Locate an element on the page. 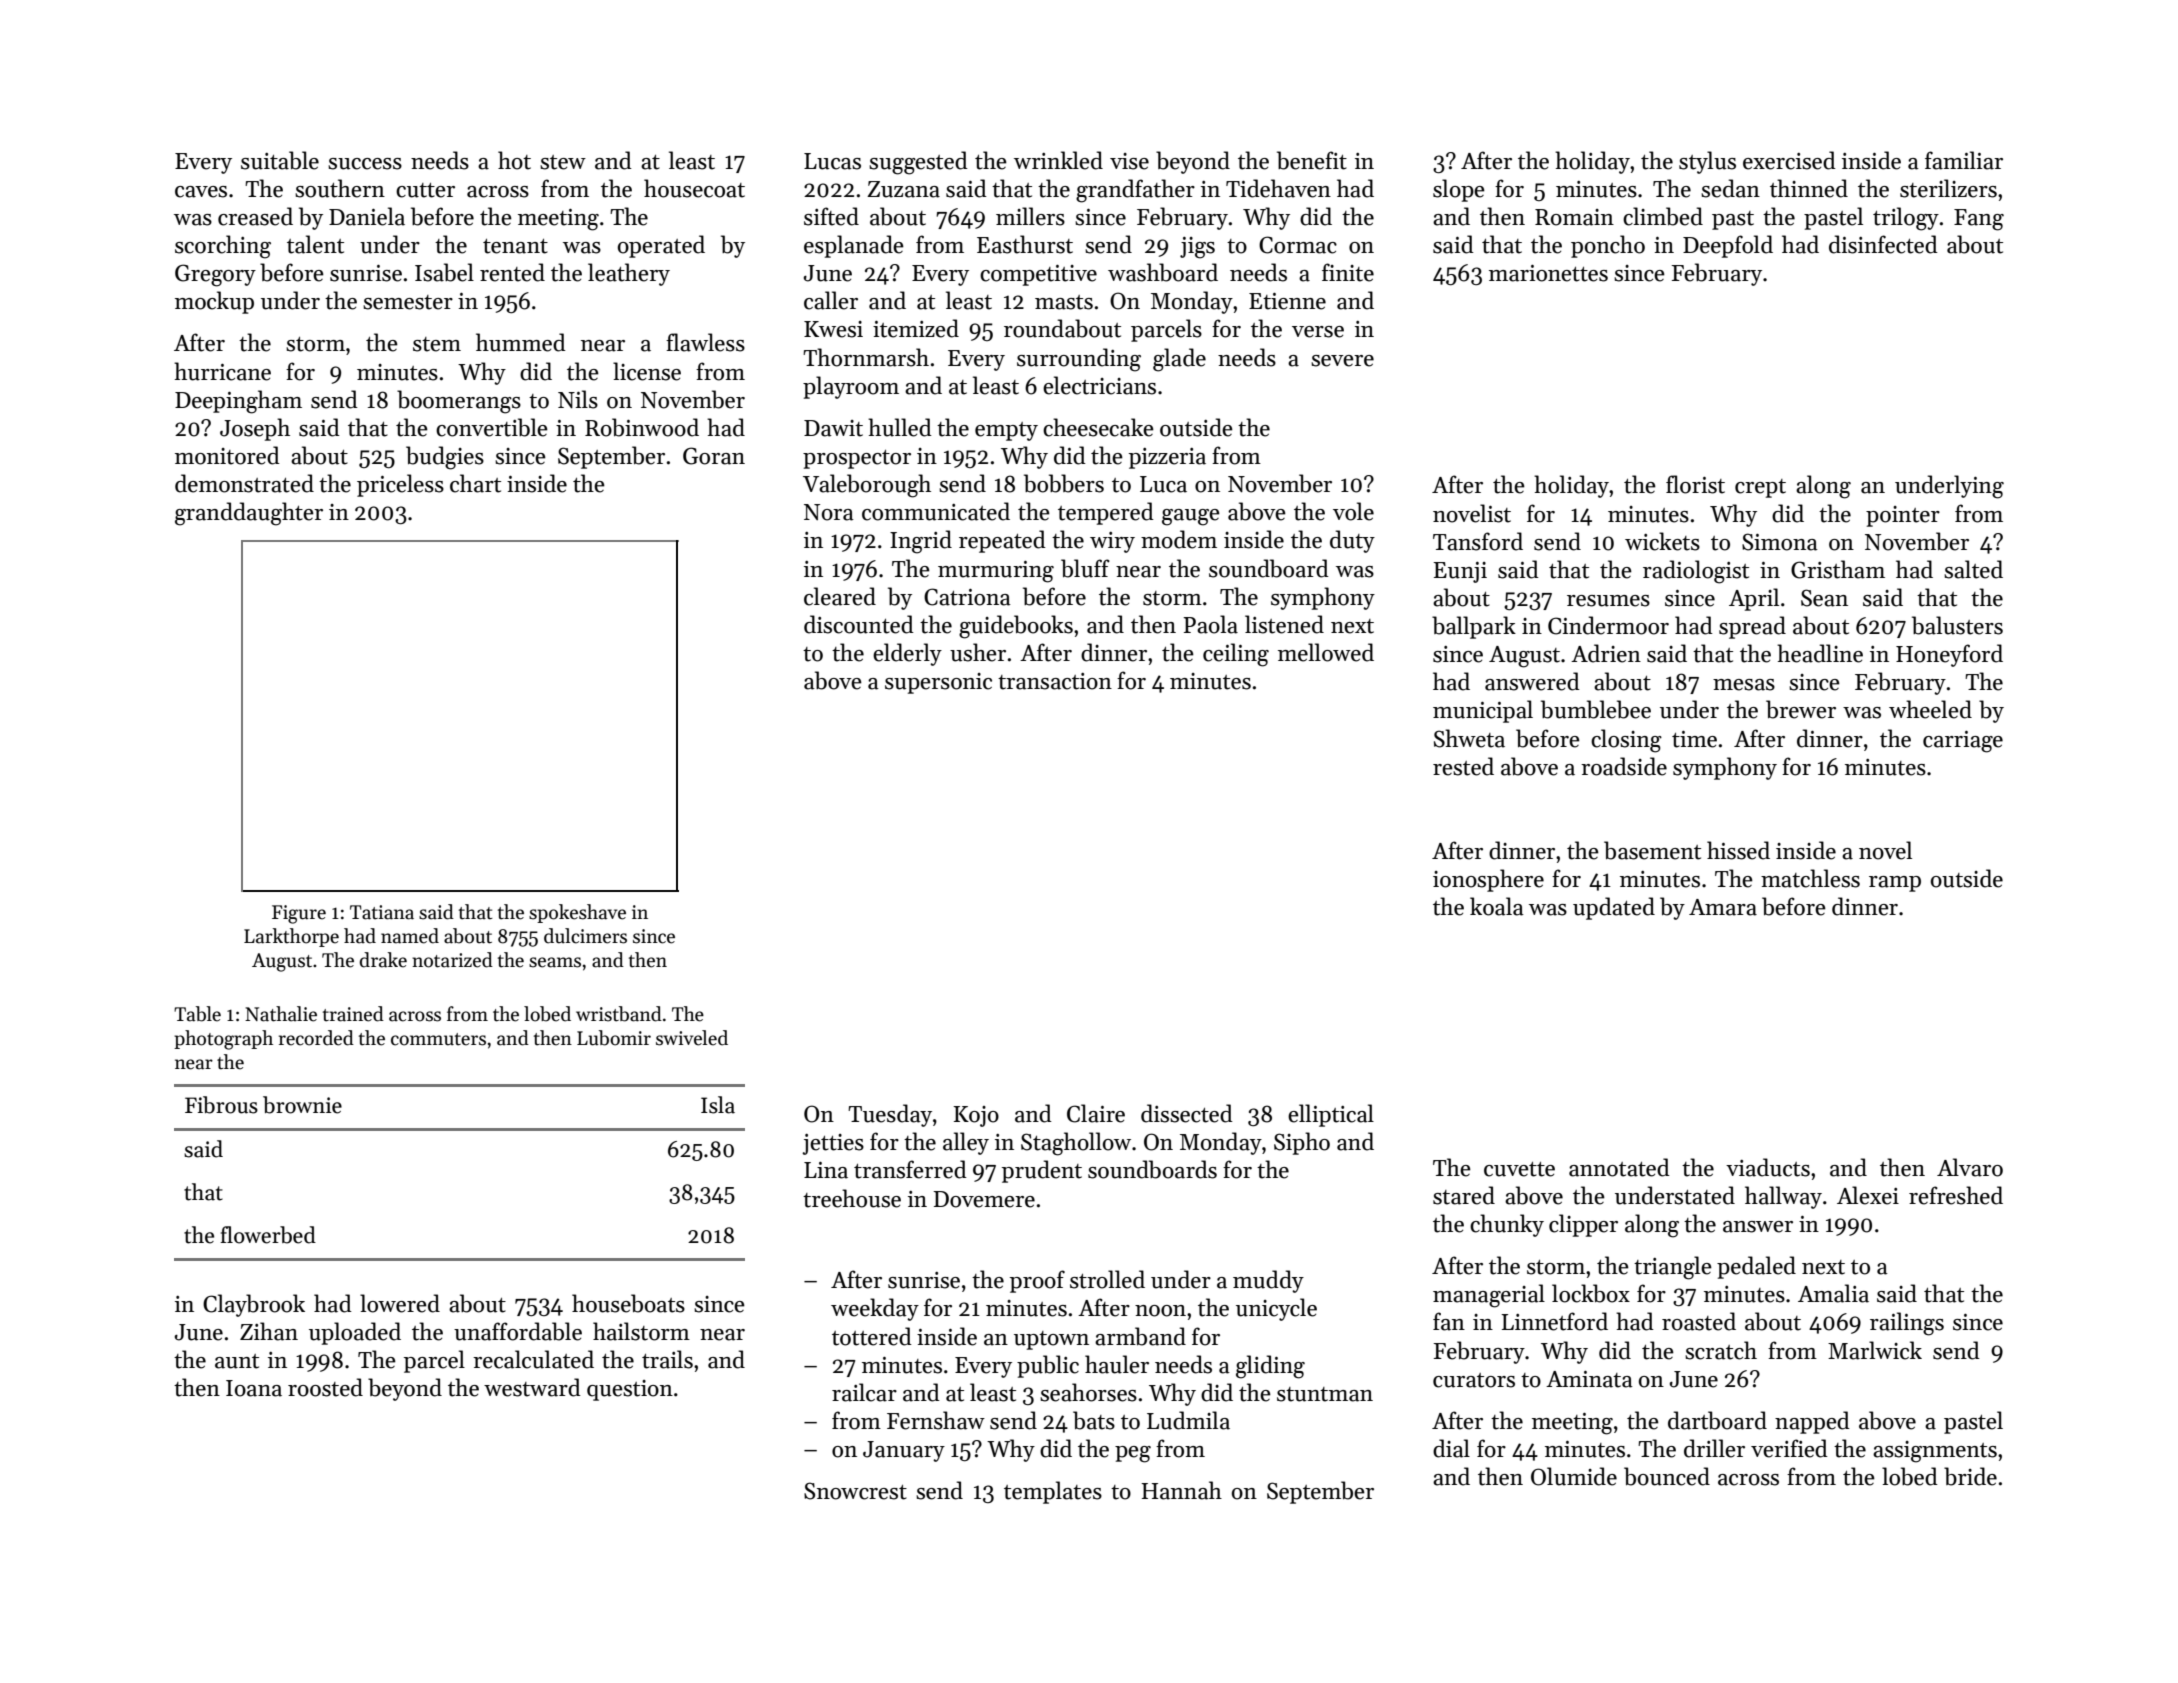 The height and width of the image is (1683, 2178). Deepingham is located at coordinates (238, 402).
